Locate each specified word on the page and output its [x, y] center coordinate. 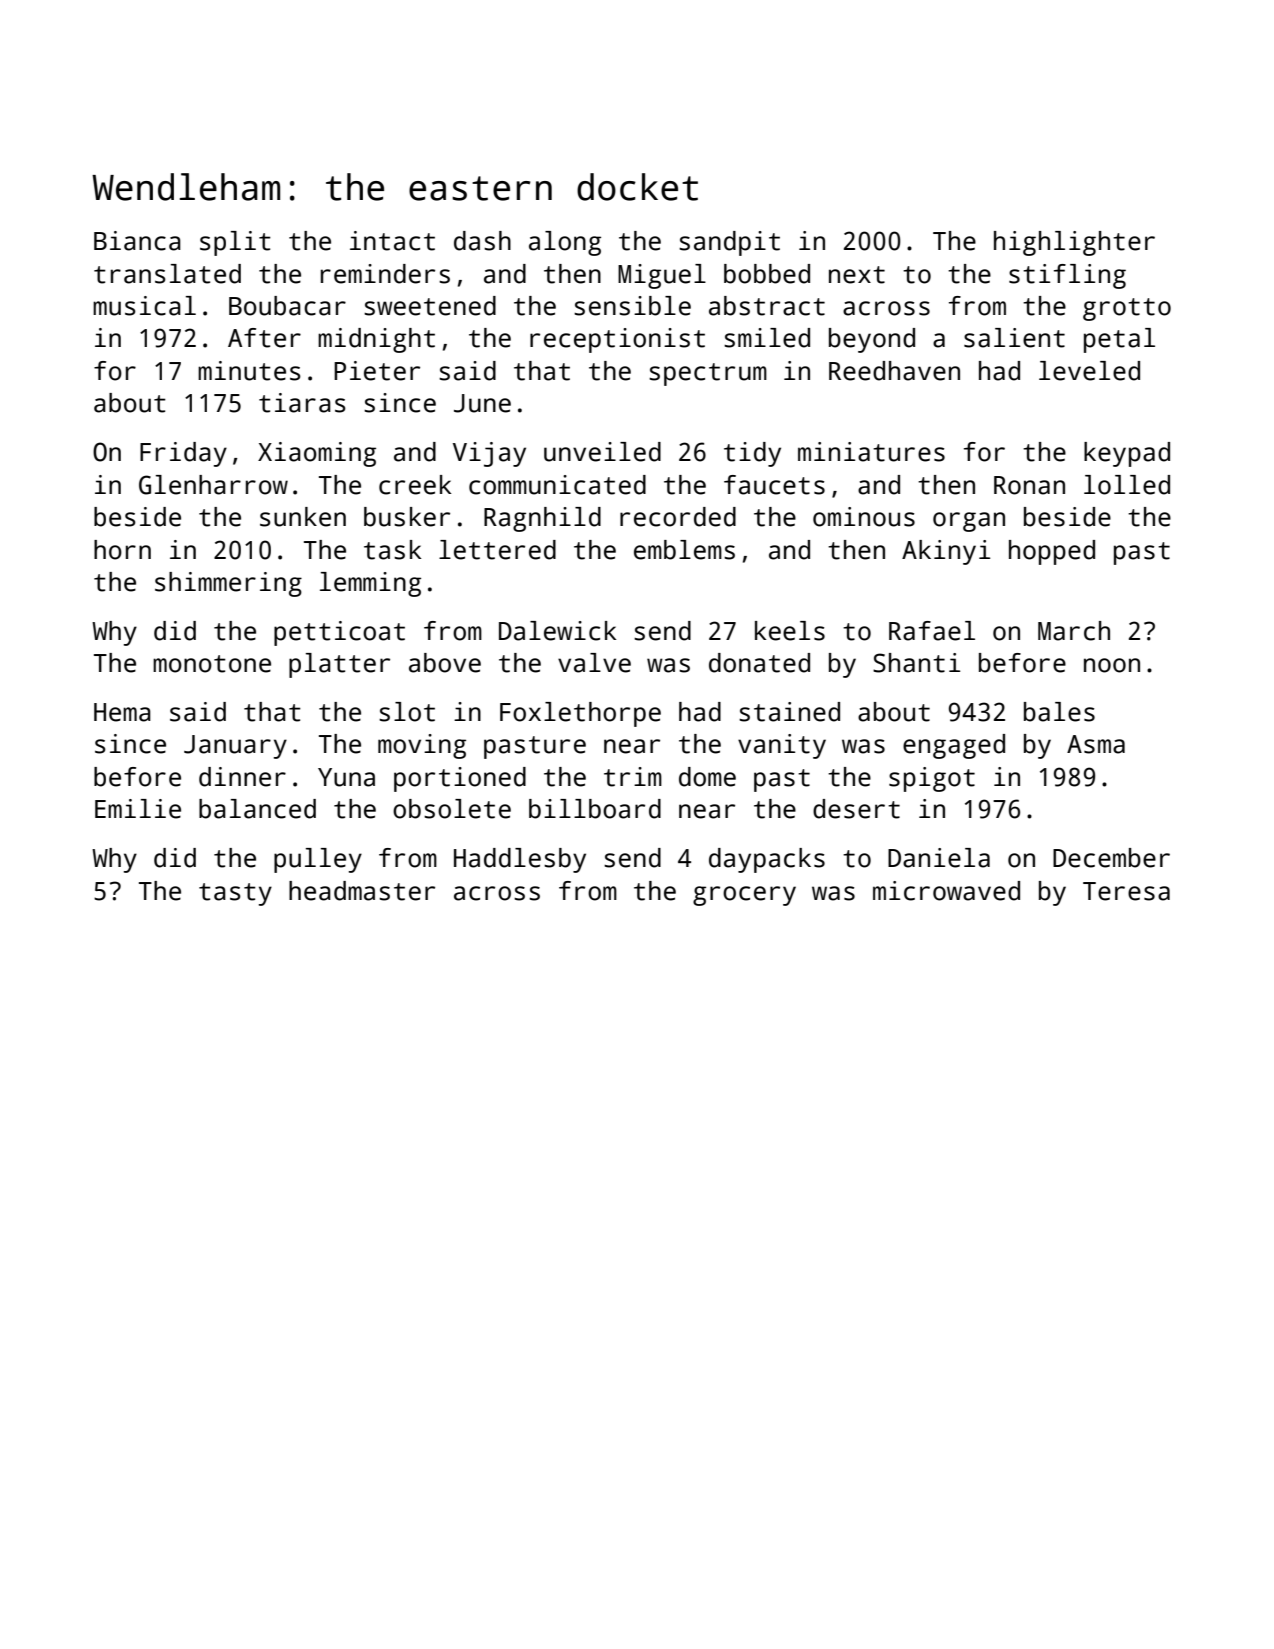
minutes [249, 371]
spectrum [708, 374]
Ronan [1029, 485]
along [565, 243]
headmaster [362, 891]
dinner [242, 777]
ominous [864, 517]
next [857, 275]
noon [1112, 665]
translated [167, 274]
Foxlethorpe [580, 714]
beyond [872, 340]
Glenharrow [213, 485]
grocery [744, 896]
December [1111, 858]
